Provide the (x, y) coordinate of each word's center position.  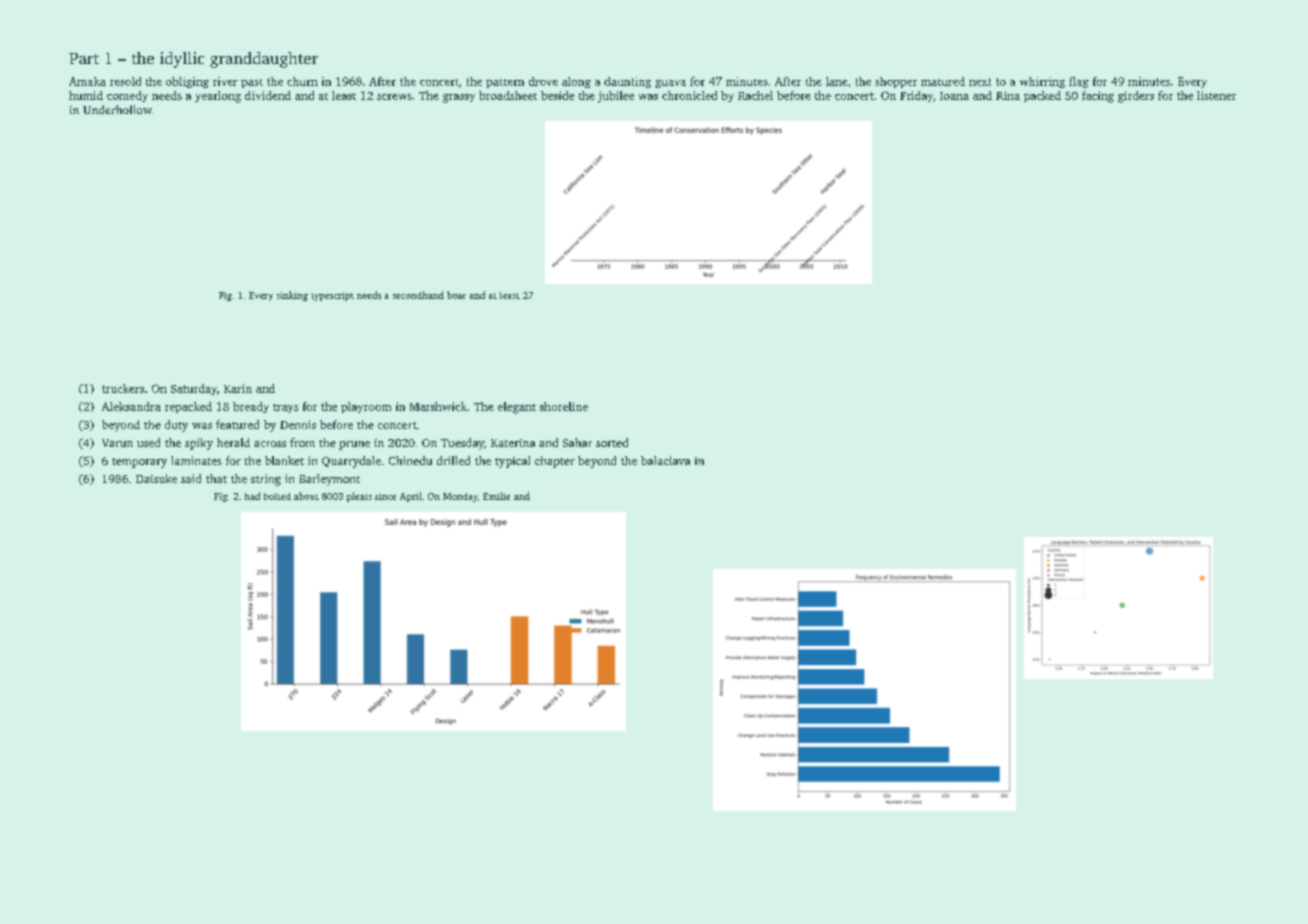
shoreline (564, 406)
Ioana (954, 96)
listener (1216, 95)
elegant (517, 408)
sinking (292, 296)
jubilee (616, 97)
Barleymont (329, 480)
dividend (268, 95)
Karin (238, 388)
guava (670, 84)
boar (456, 295)
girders (1136, 97)
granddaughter (264, 60)
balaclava (665, 460)
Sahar (577, 442)
